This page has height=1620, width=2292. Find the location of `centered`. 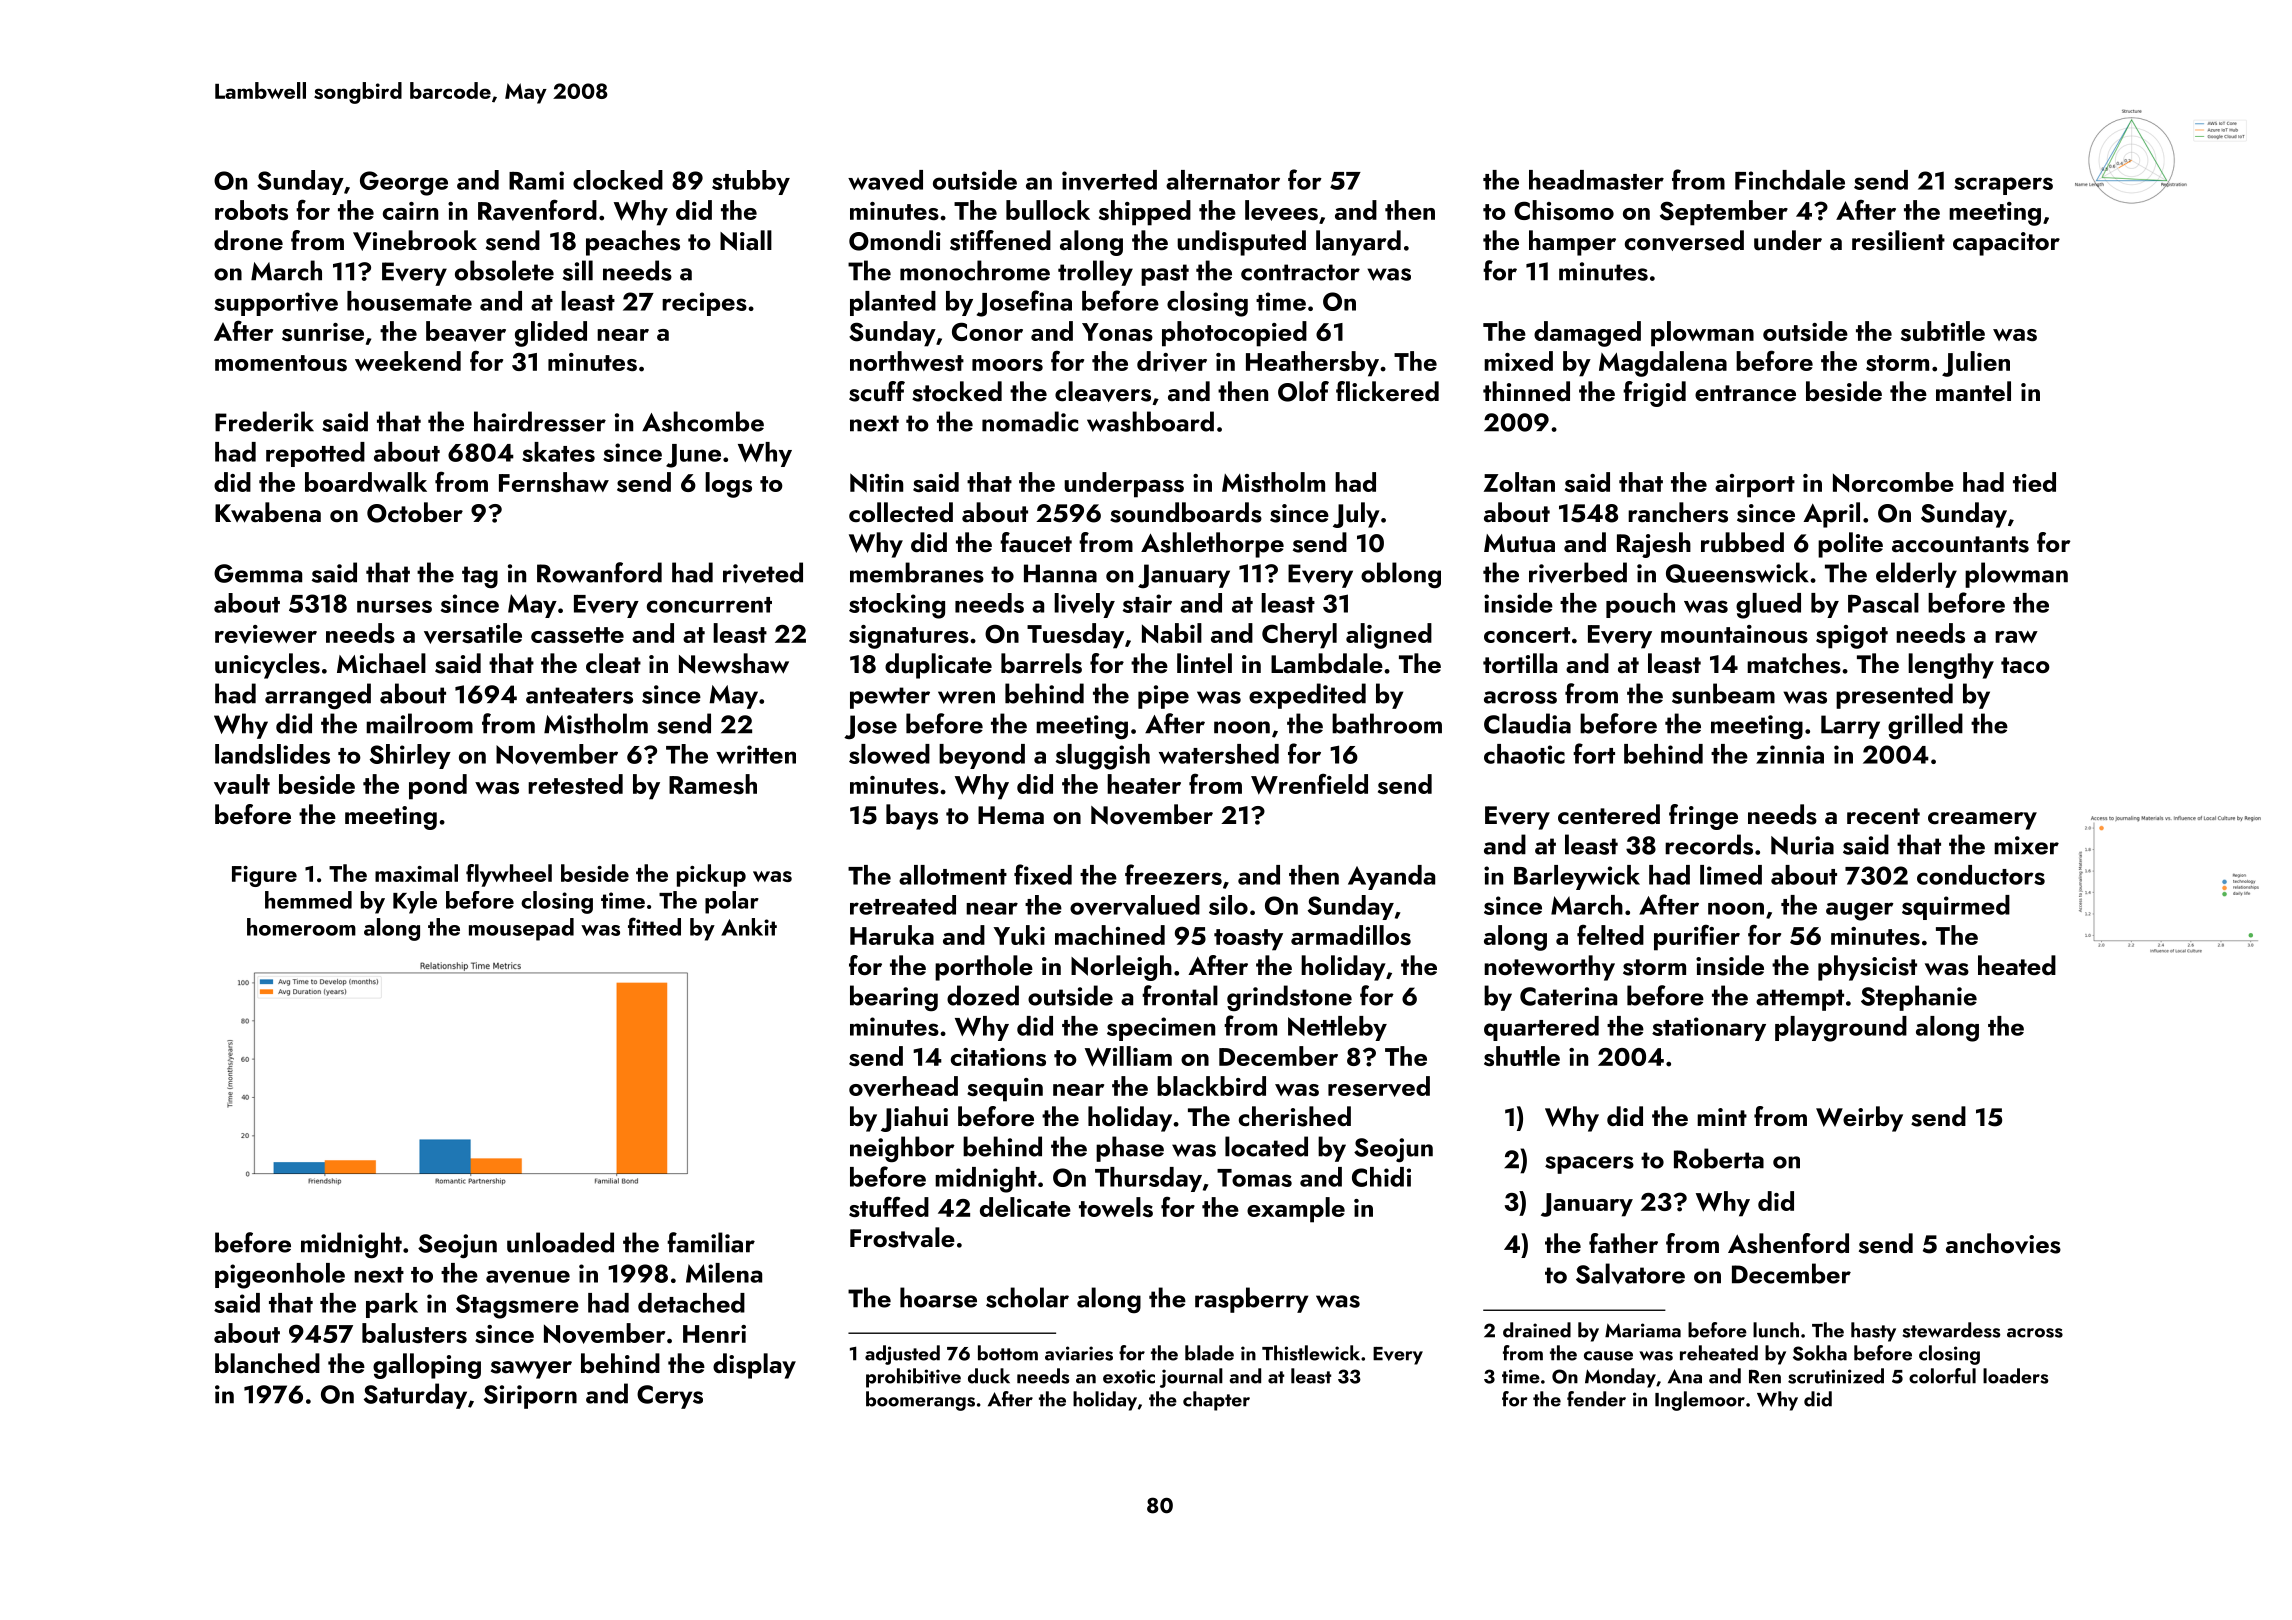

centered is located at coordinates (1609, 814).
